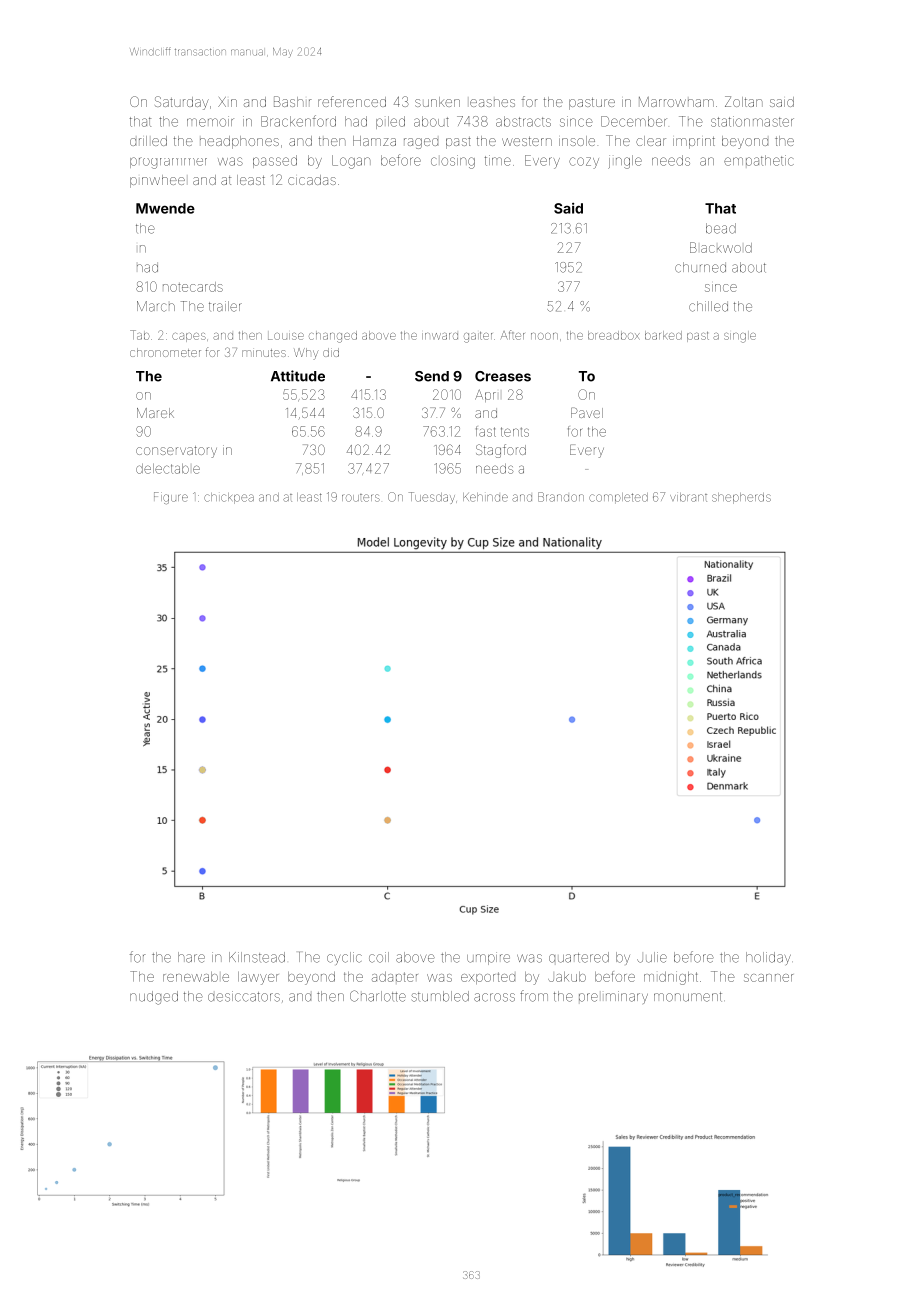 The width and height of the screenshot is (924, 1314). Describe the element at coordinates (196, 977) in the screenshot. I see `renewable` at that location.
